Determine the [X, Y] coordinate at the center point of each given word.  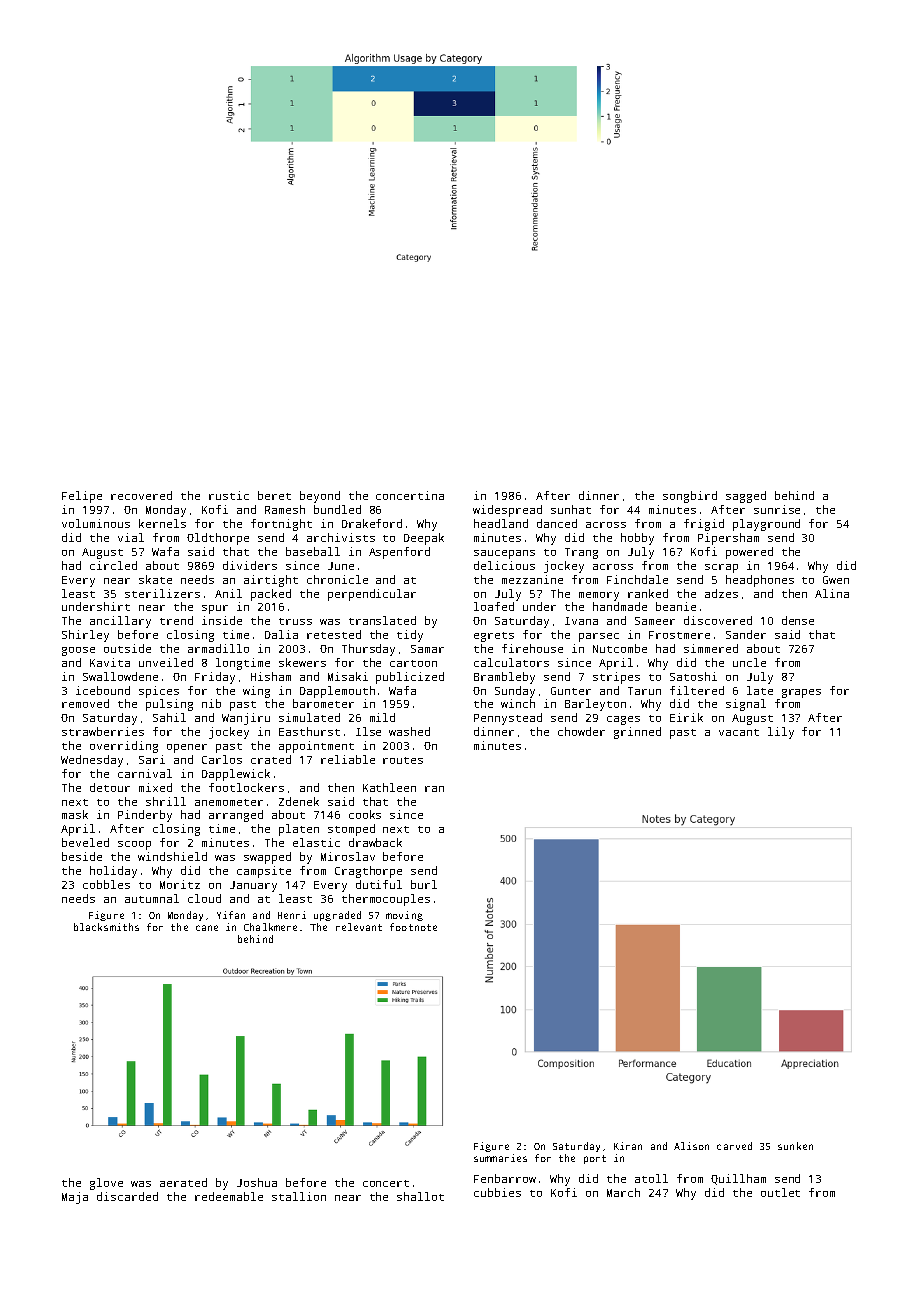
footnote [413, 927]
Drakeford [372, 523]
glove [106, 1184]
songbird [690, 497]
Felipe [82, 497]
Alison [691, 1146]
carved [734, 1146]
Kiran [628, 1146]
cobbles [106, 884]
